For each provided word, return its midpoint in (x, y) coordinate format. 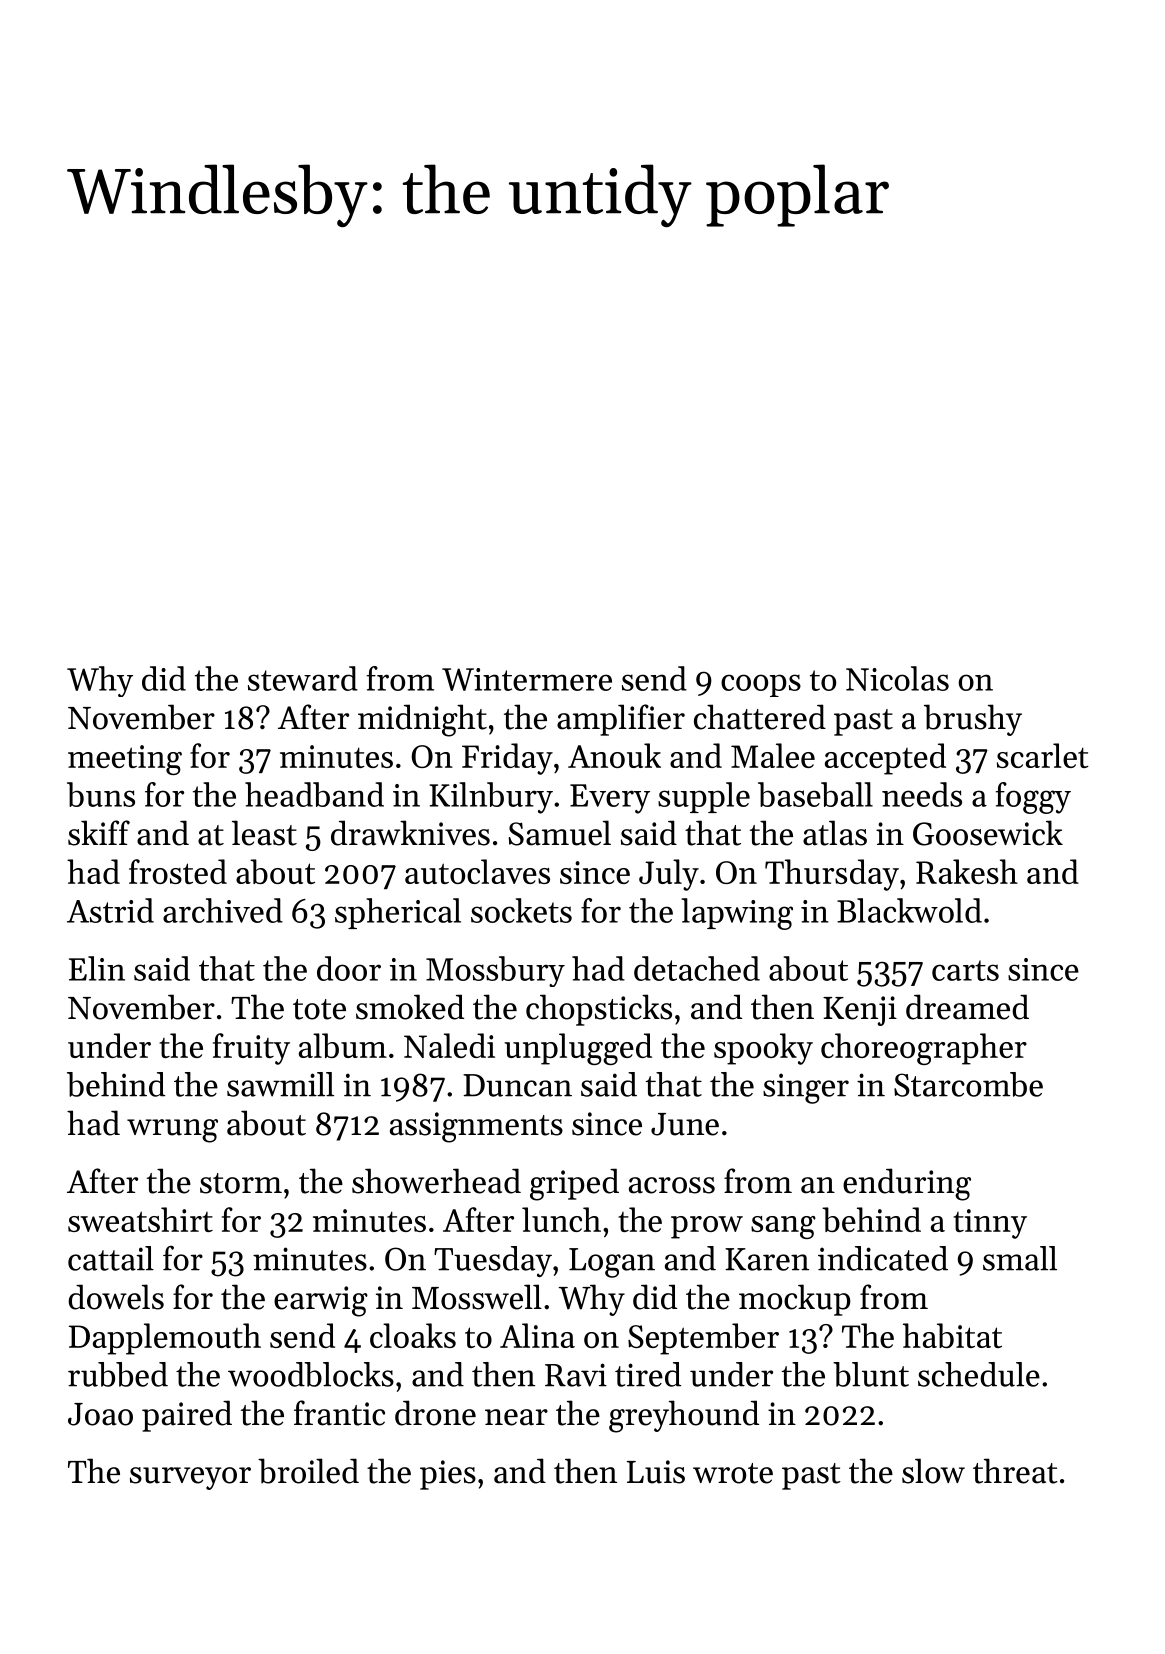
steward (303, 678)
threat (1015, 1471)
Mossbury (495, 971)
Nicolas (897, 678)
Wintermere (527, 679)
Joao (100, 1414)
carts (965, 970)
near (516, 1417)
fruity (251, 1049)
